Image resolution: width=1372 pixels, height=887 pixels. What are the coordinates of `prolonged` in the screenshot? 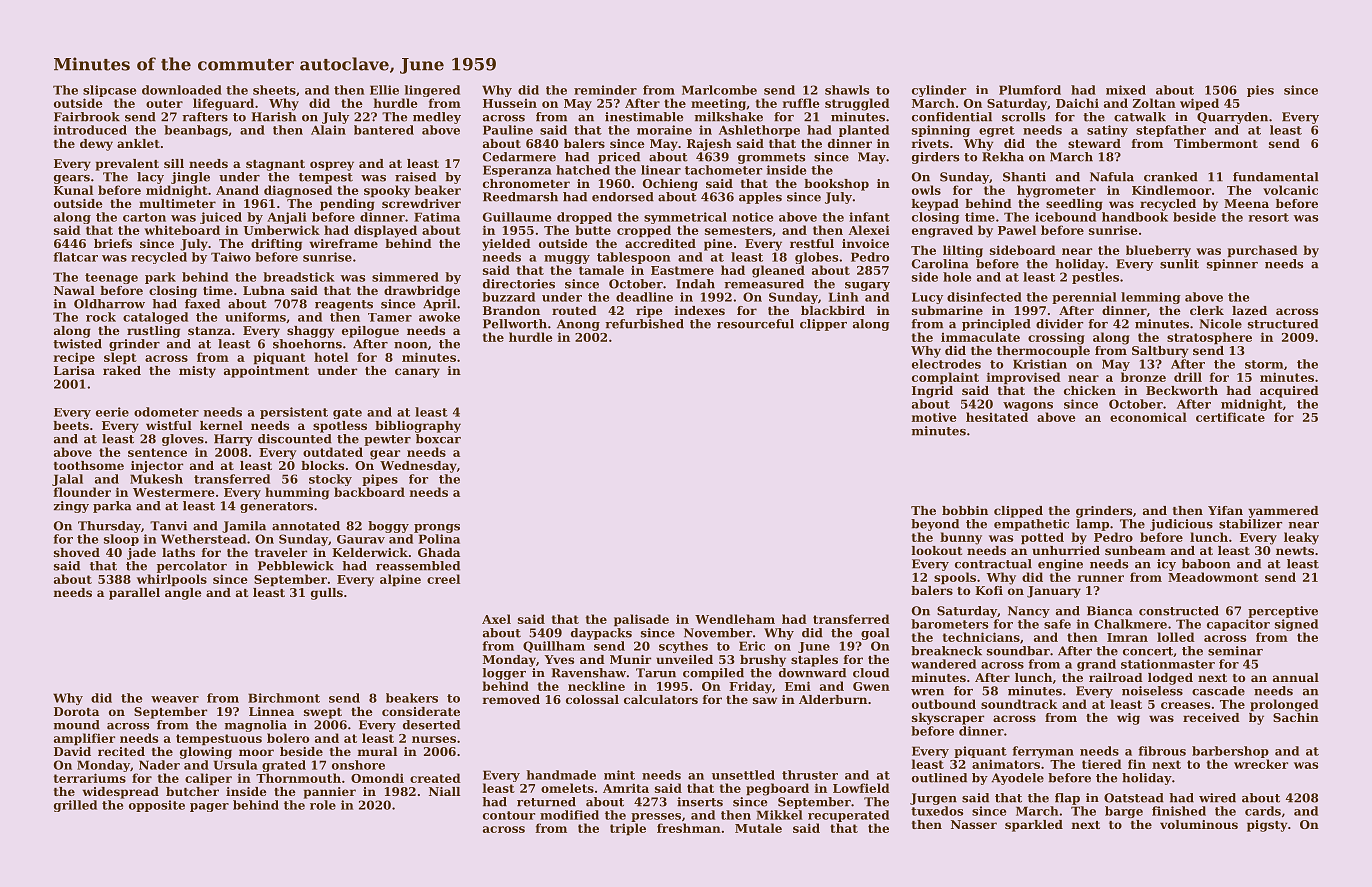 It's located at (1284, 705).
